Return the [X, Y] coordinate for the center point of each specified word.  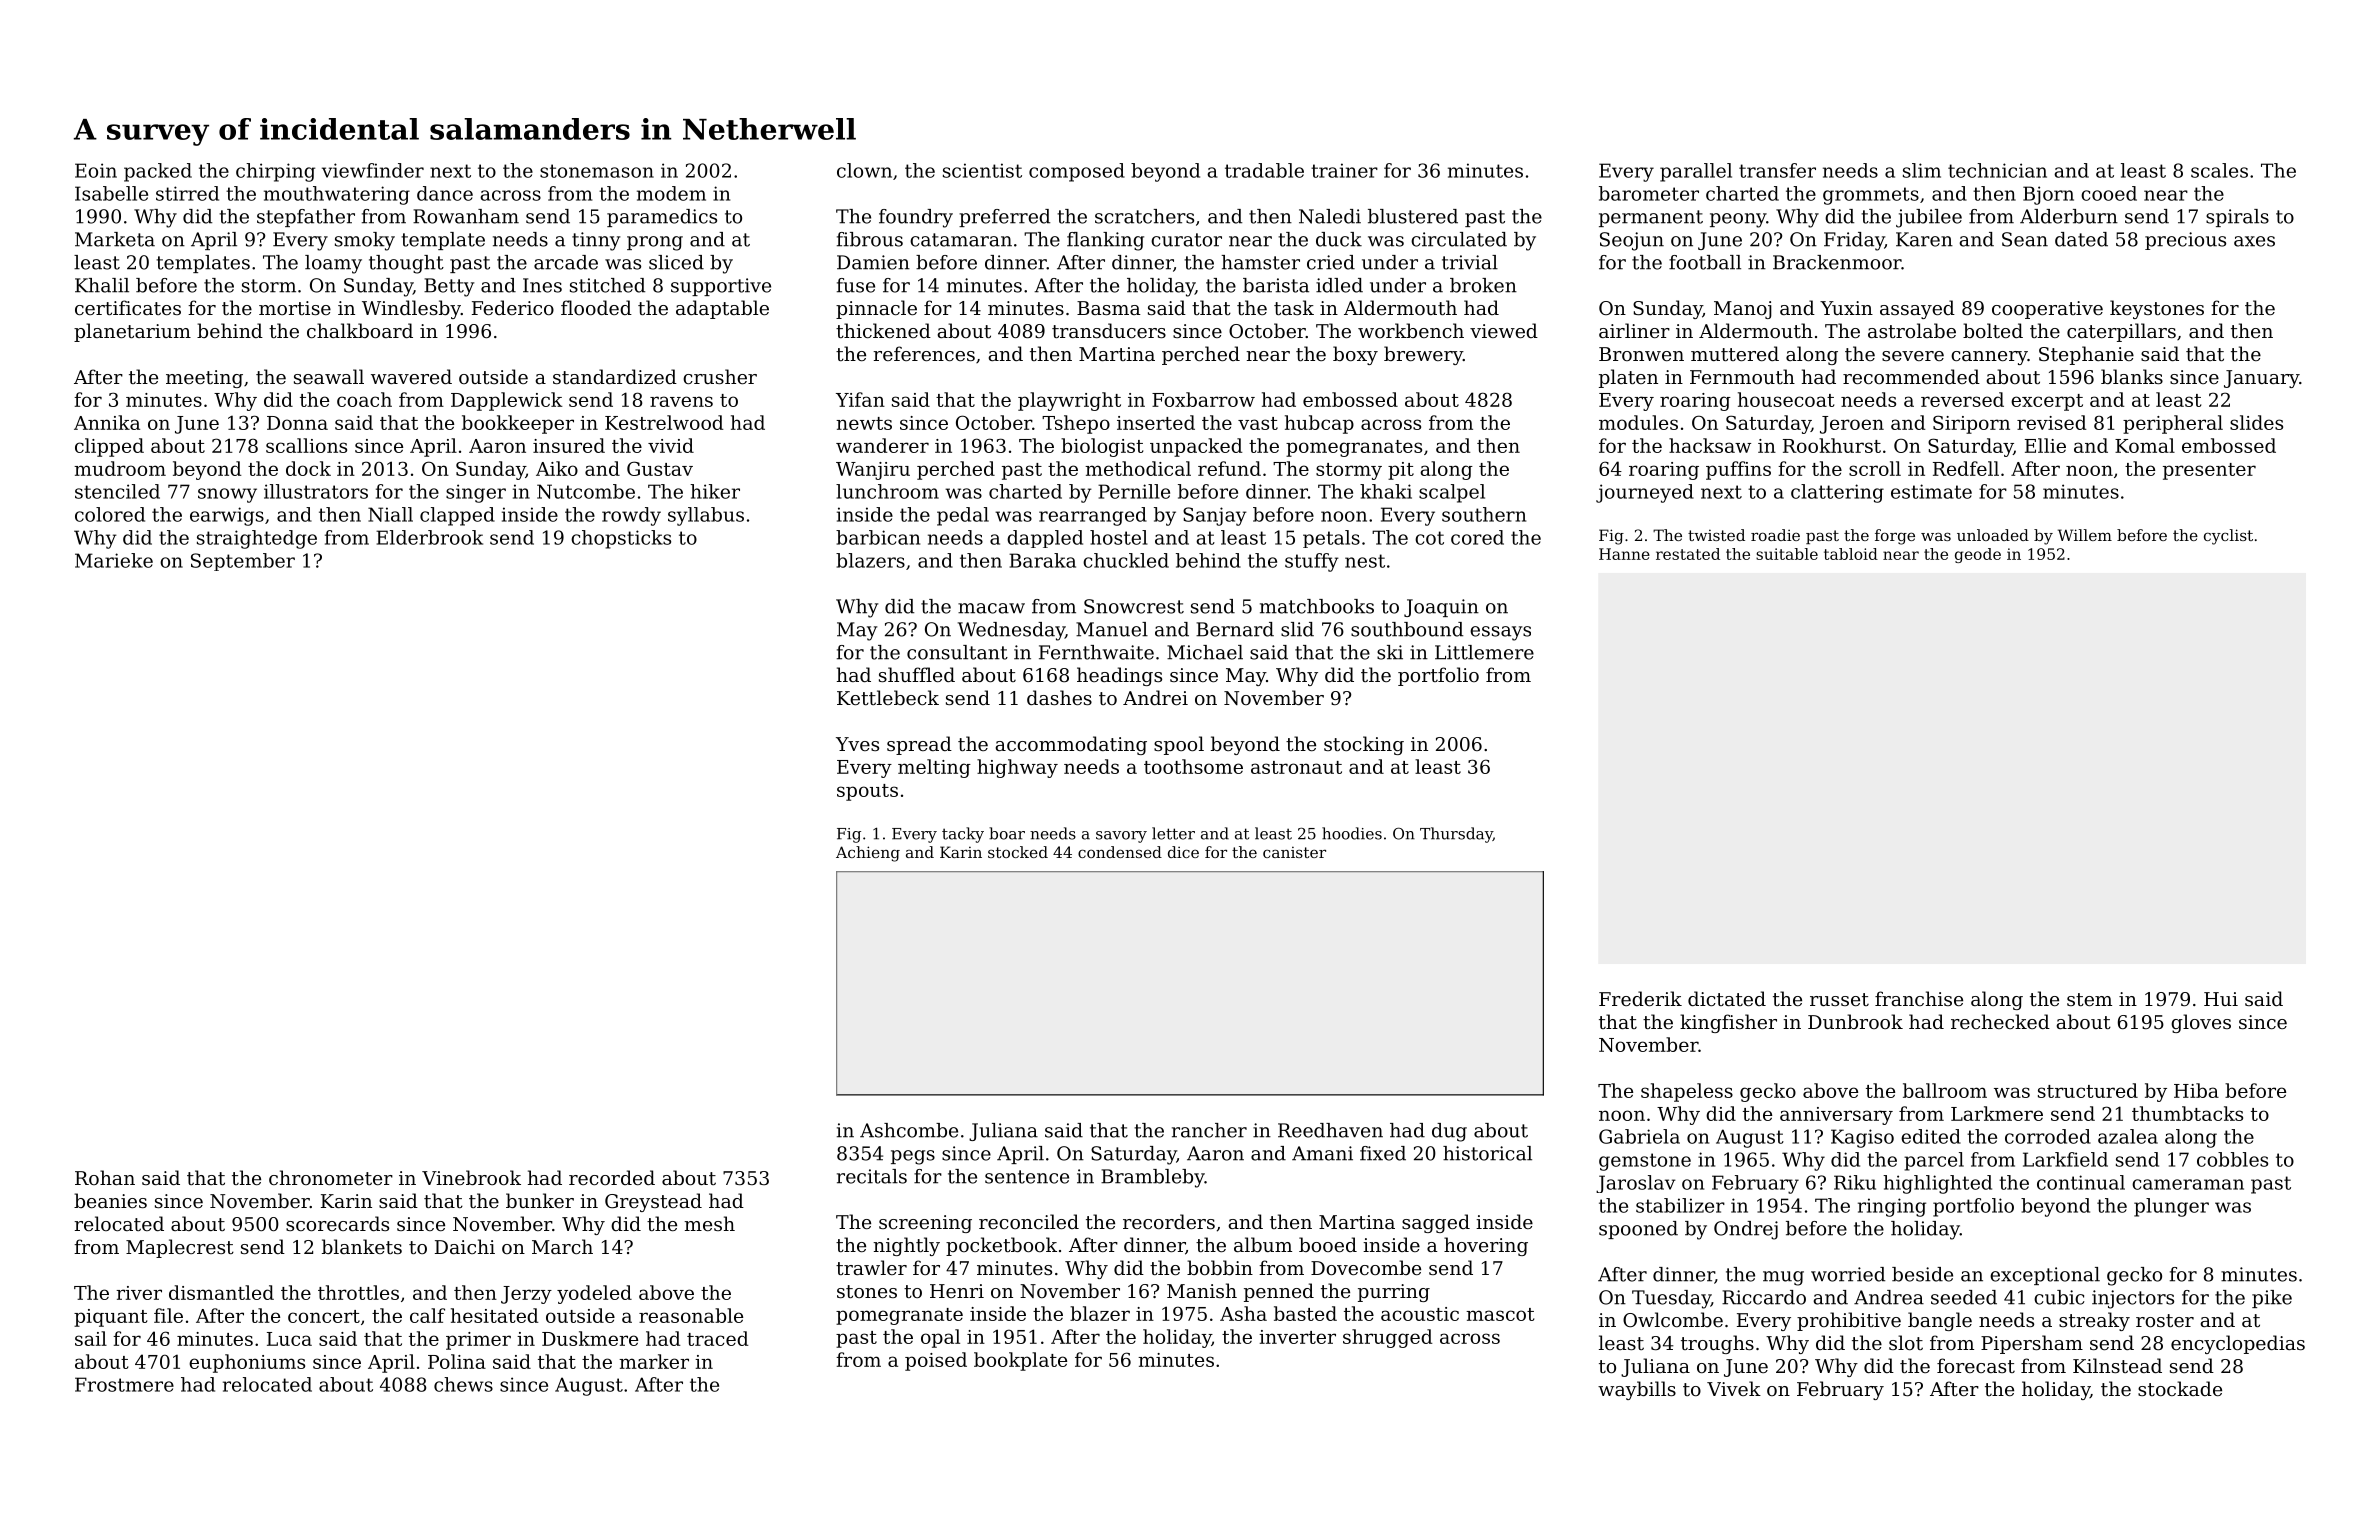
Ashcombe [909, 1130]
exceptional [2045, 1276]
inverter [1297, 1337]
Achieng [868, 854]
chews [463, 1384]
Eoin [96, 170]
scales [2219, 170]
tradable [1264, 170]
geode [1978, 555]
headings [1119, 676]
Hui [2221, 999]
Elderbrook [429, 537]
